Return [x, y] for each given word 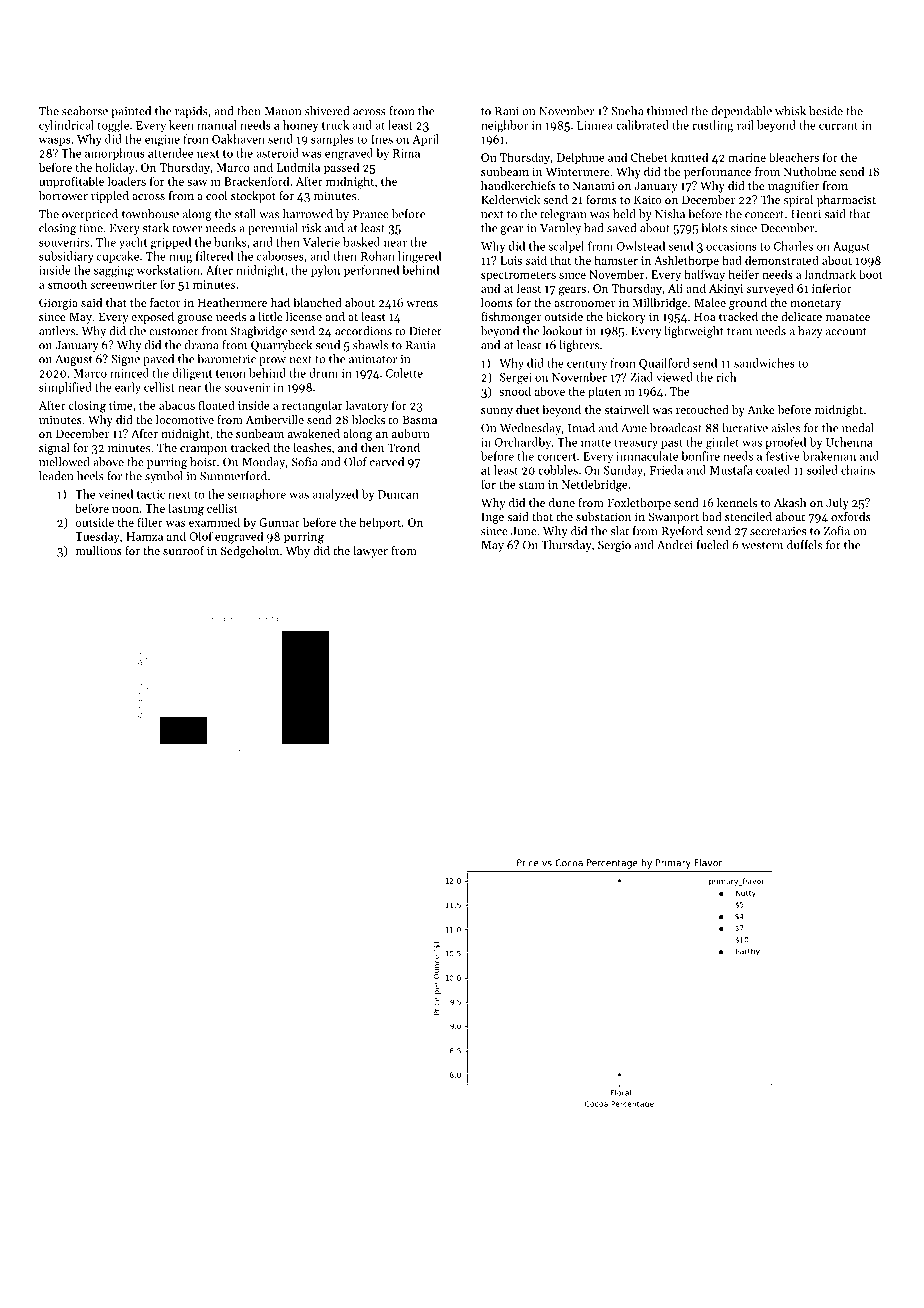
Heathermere [232, 302]
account [846, 332]
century [587, 365]
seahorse [85, 111]
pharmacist [846, 201]
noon [125, 510]
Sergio [614, 546]
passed [341, 168]
